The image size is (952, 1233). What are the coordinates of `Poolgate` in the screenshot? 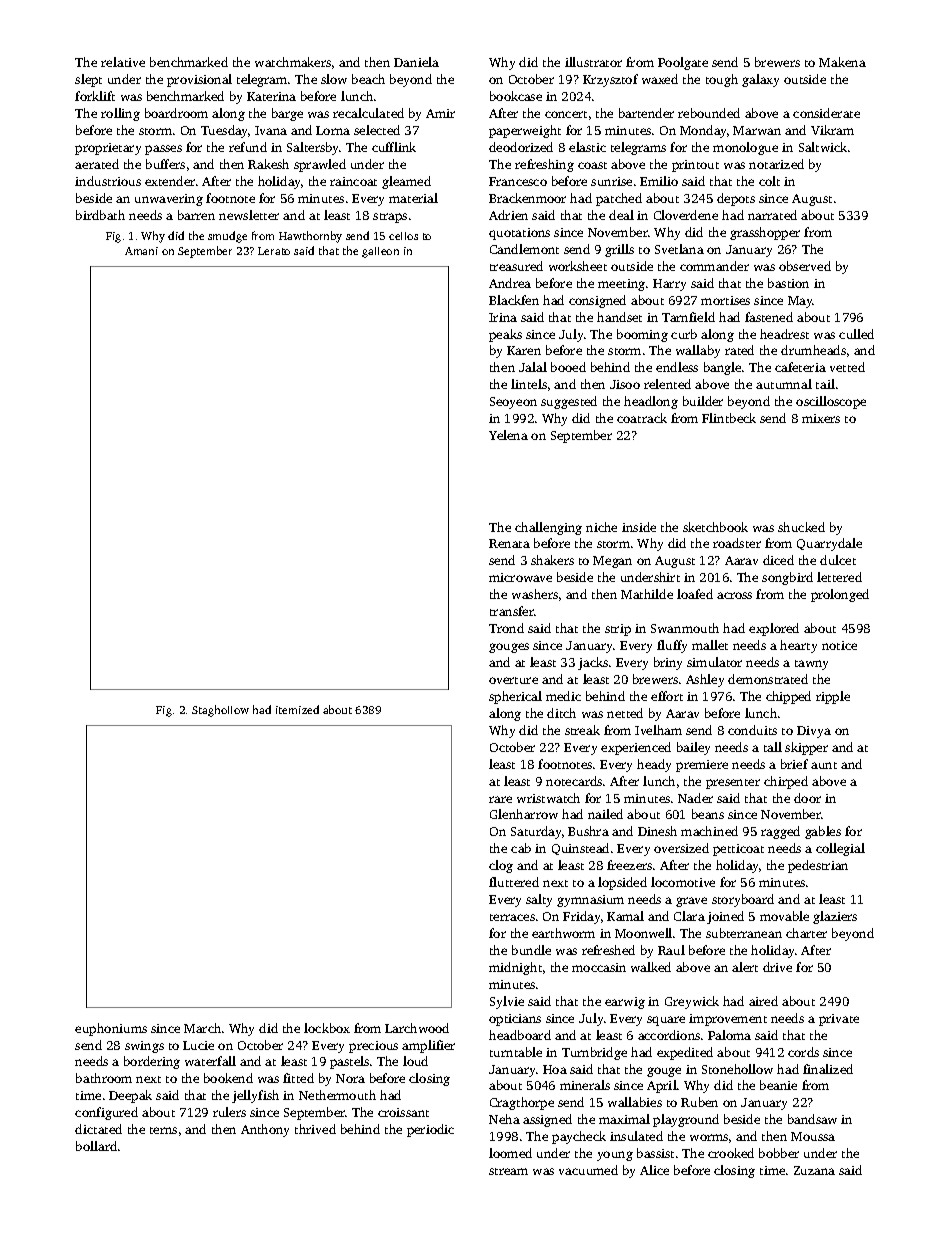 It's located at (683, 63).
